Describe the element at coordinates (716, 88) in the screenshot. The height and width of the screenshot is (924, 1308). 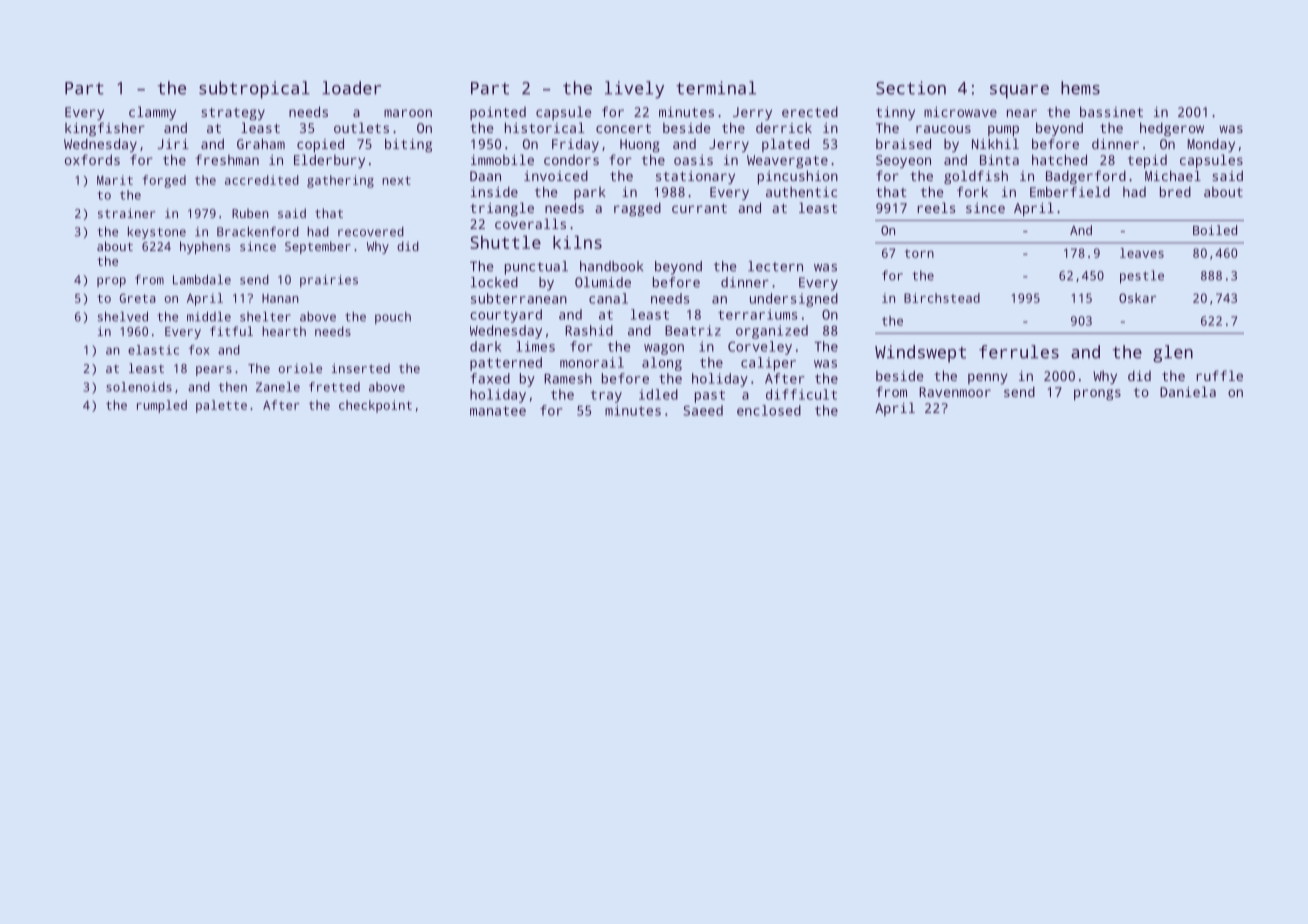
I see `terminal` at that location.
